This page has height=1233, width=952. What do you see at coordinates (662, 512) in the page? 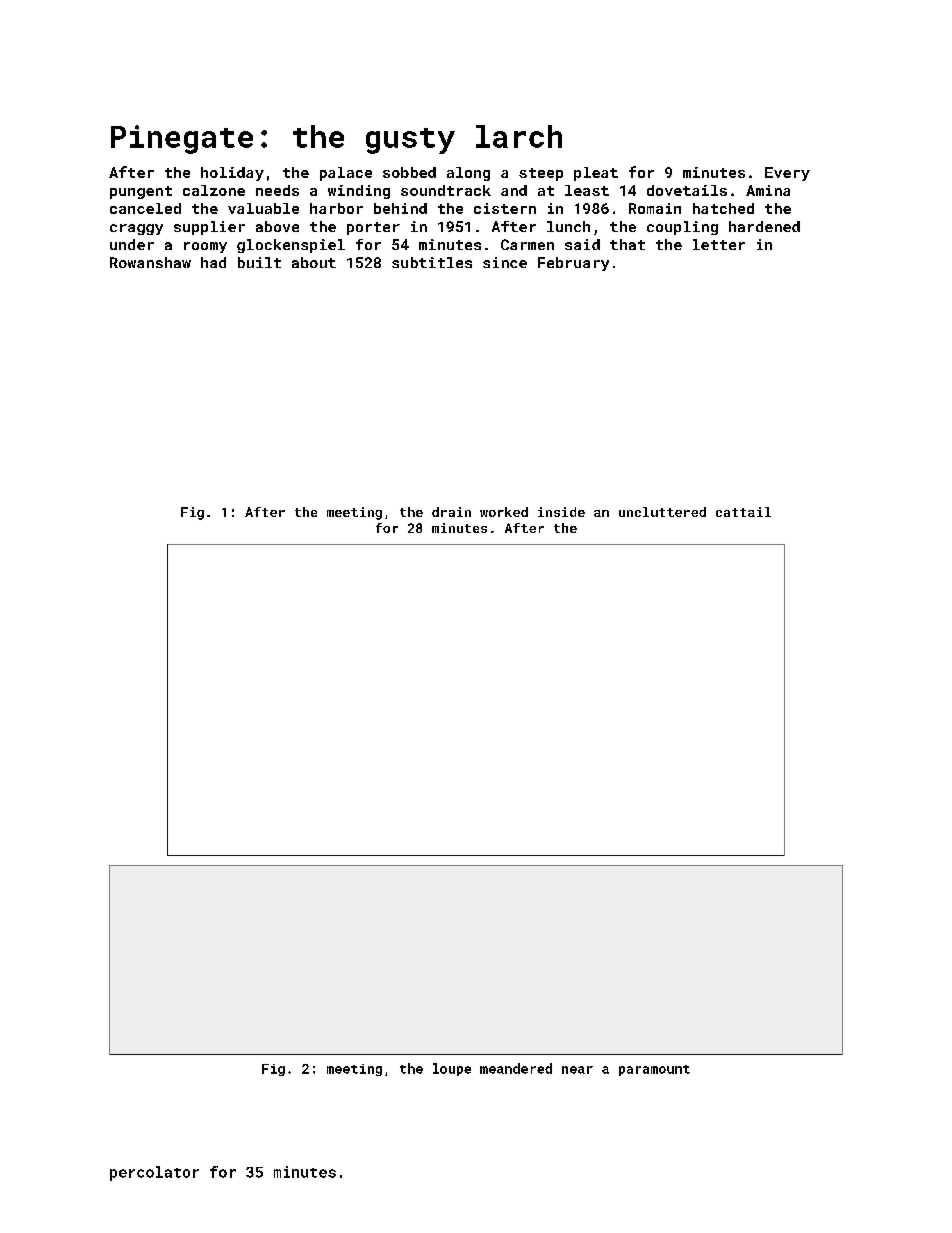
I see `uncluttered` at bounding box center [662, 512].
